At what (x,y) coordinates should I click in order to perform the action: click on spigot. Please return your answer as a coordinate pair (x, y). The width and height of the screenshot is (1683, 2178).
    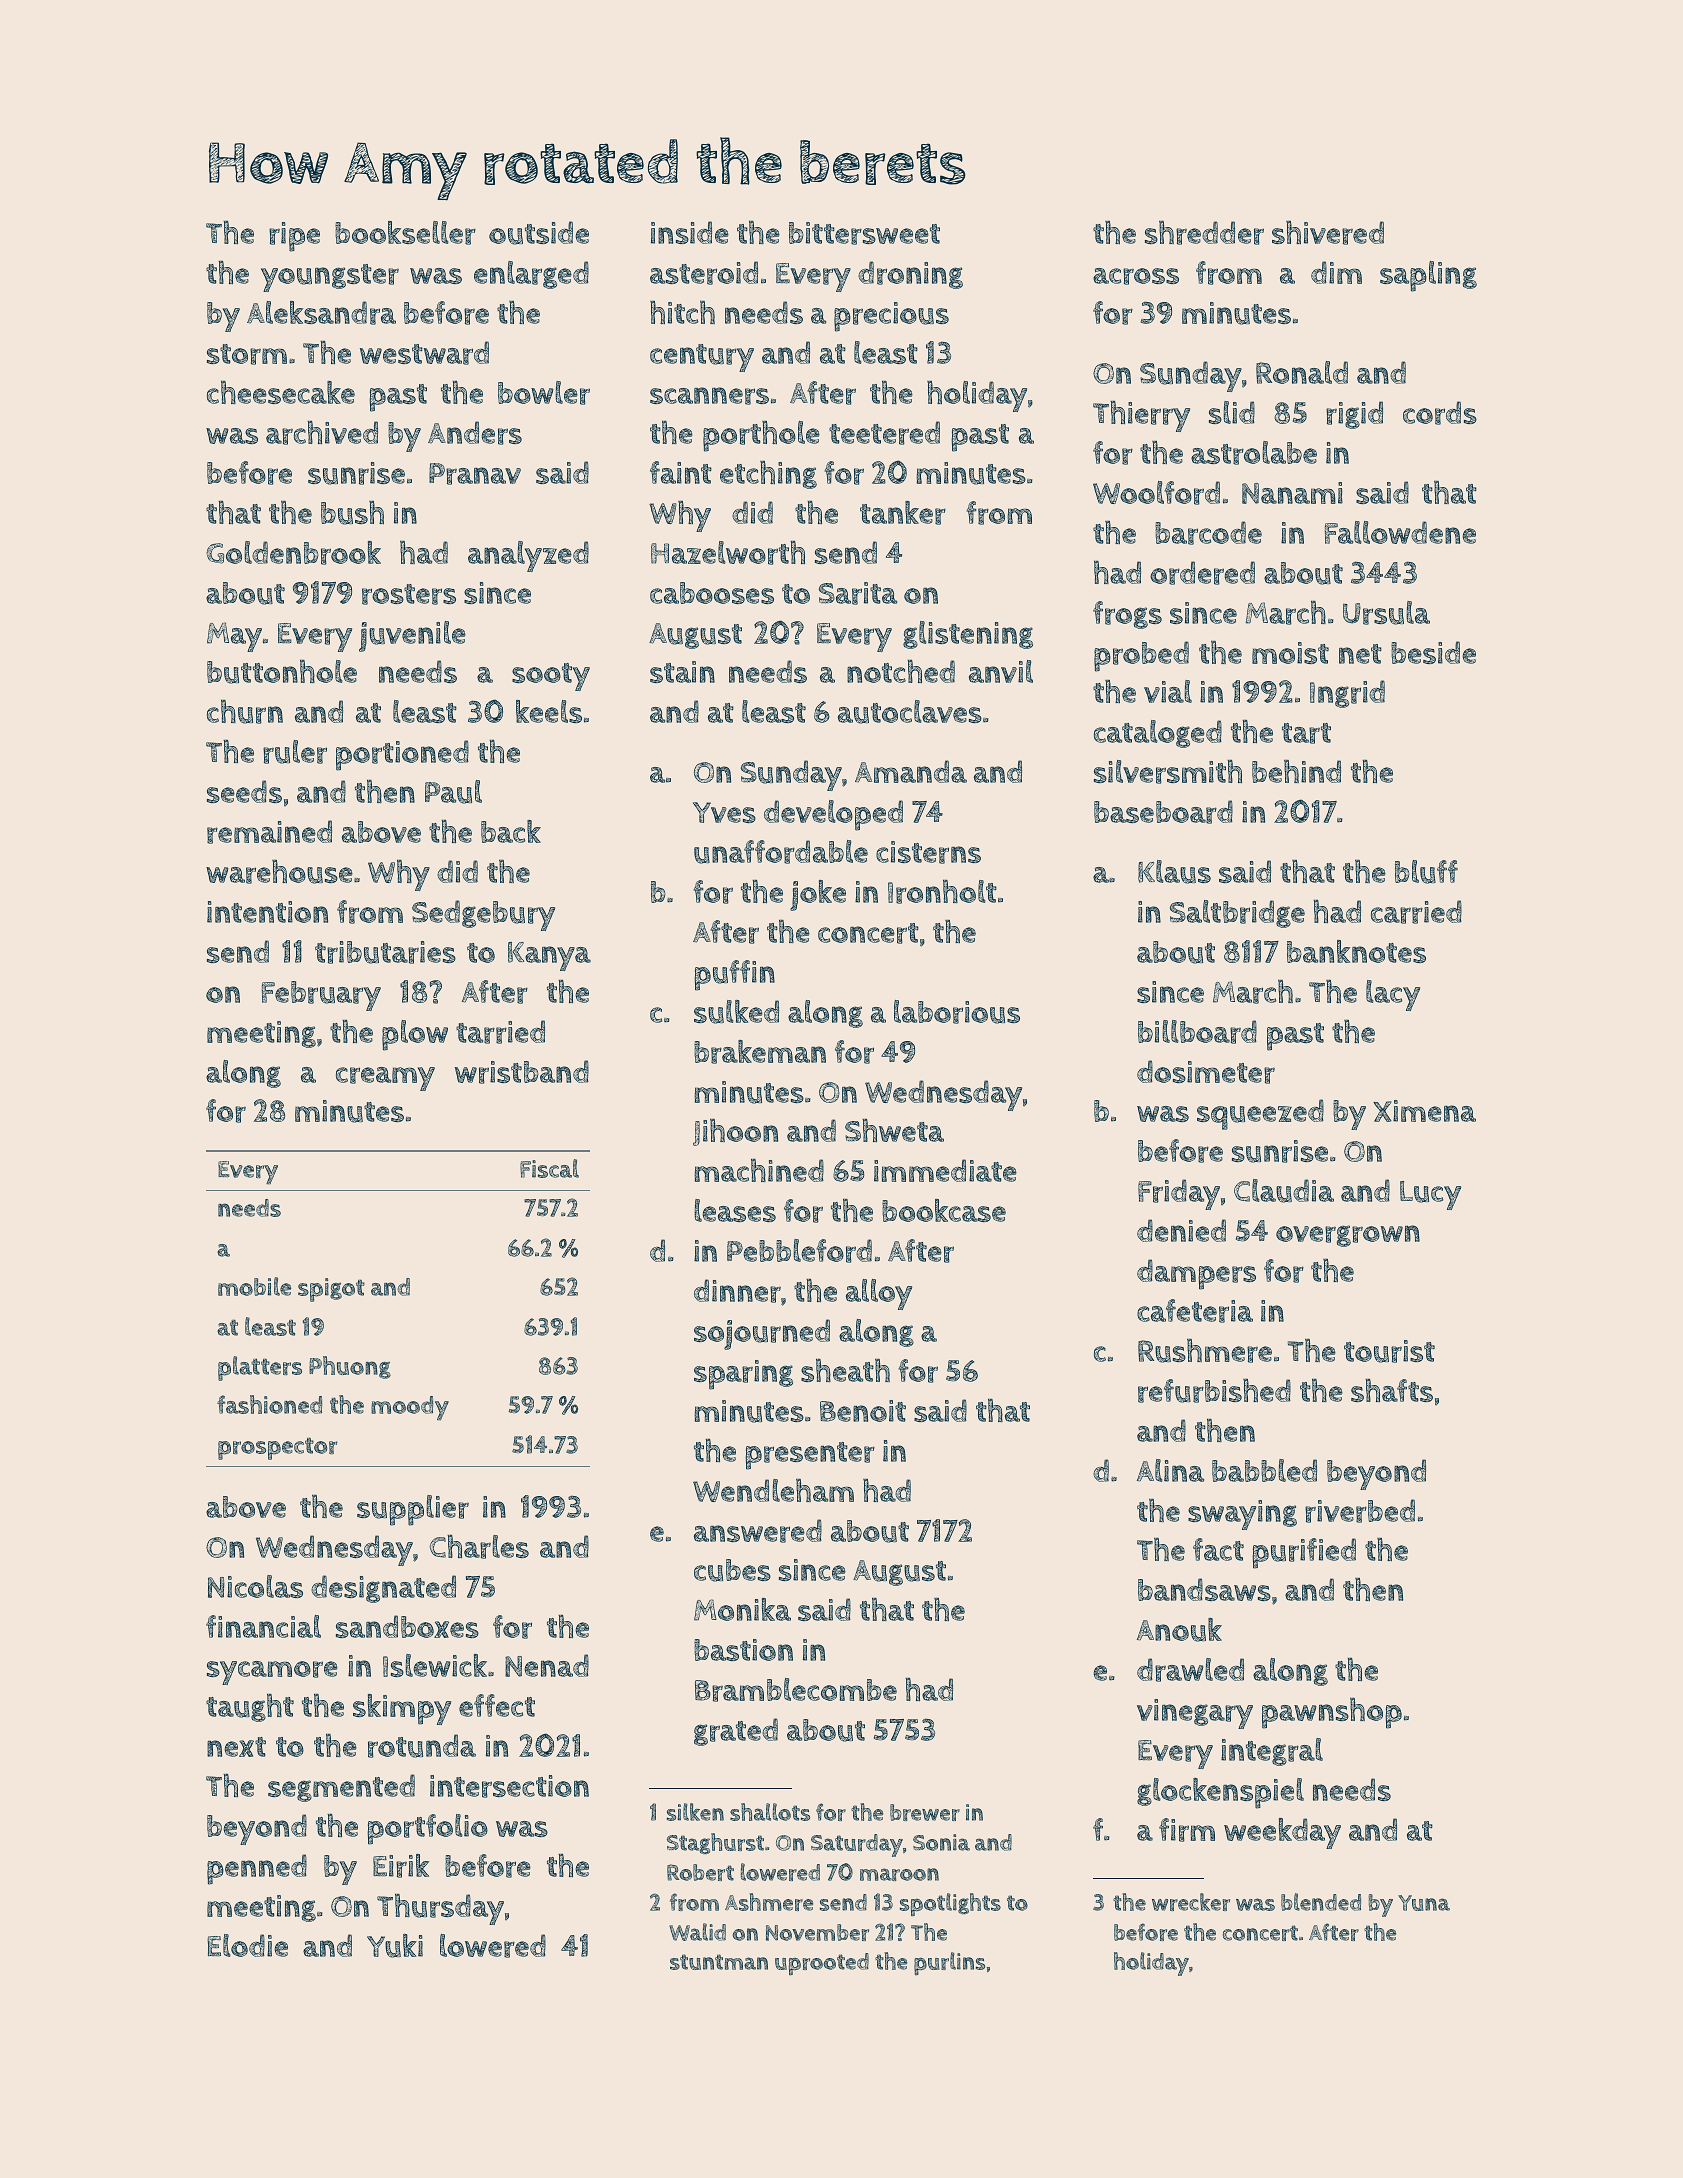
    Looking at the image, I should click on (331, 1290).
